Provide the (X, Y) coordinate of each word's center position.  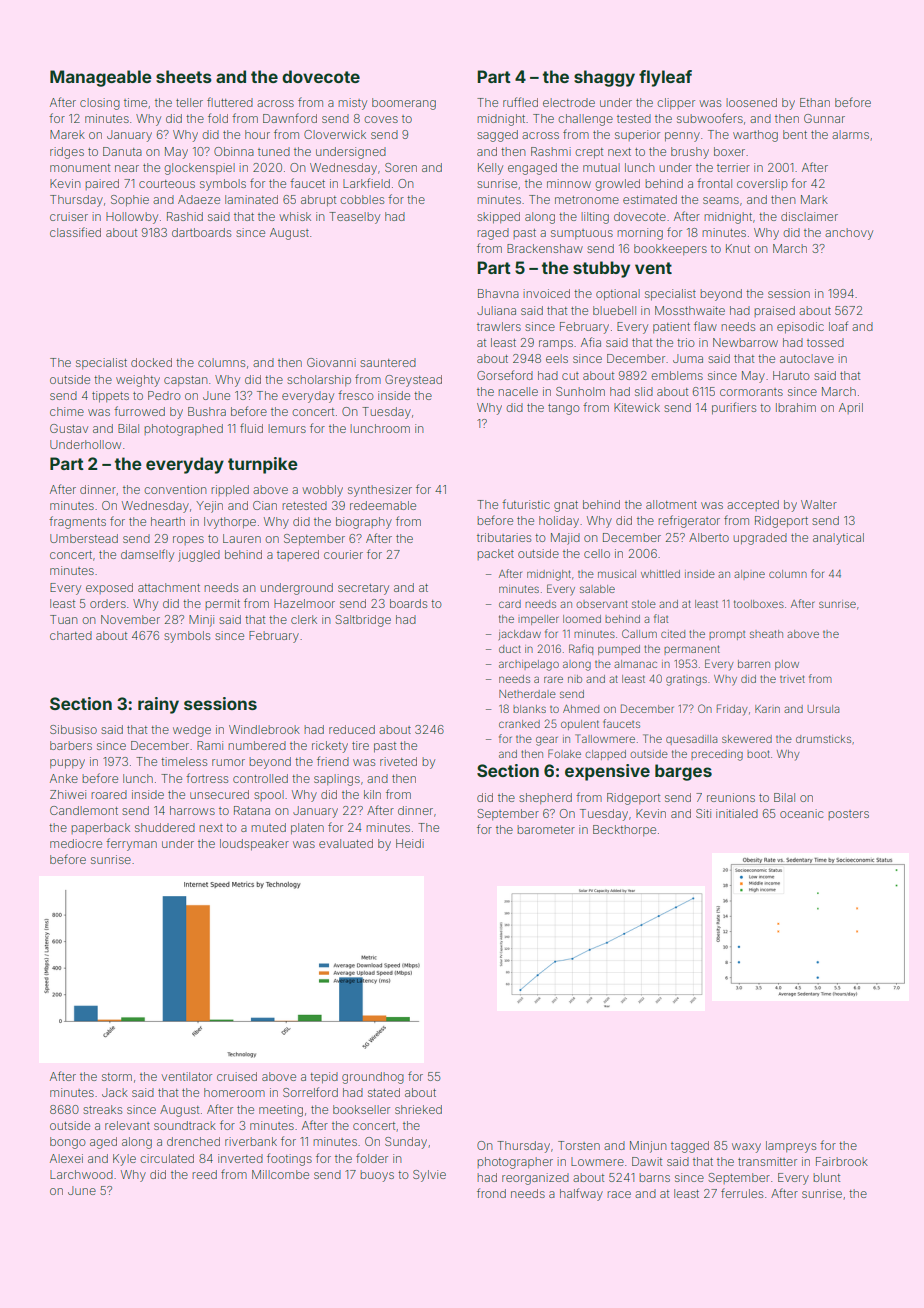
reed (204, 1174)
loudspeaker (254, 845)
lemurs (287, 428)
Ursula (823, 709)
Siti (703, 813)
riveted (398, 761)
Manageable (101, 78)
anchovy (849, 234)
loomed (582, 619)
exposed (109, 588)
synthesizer (380, 491)
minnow (569, 183)
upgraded (760, 539)
